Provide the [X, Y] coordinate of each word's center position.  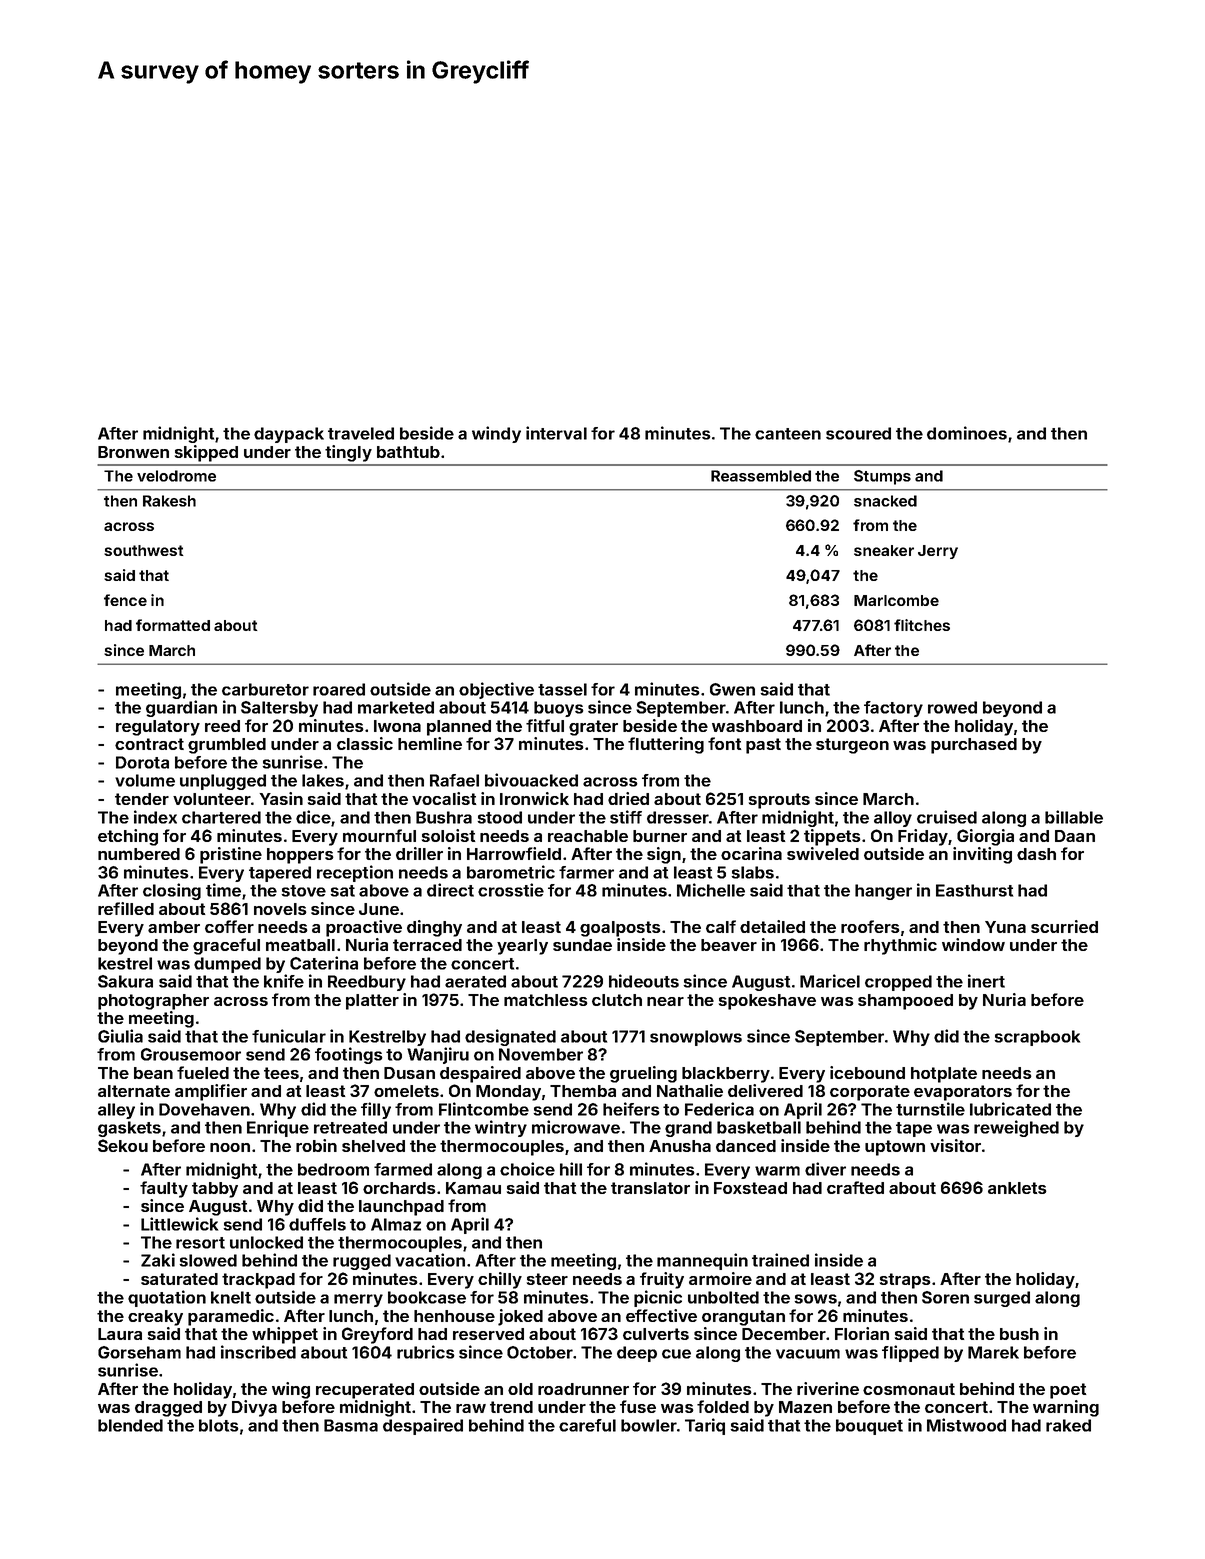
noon [230, 1147]
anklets [1017, 1188]
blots [219, 1425]
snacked [885, 501]
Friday [923, 837]
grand [688, 1129]
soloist [449, 835]
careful [587, 1425]
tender [142, 799]
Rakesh [169, 501]
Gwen [732, 689]
